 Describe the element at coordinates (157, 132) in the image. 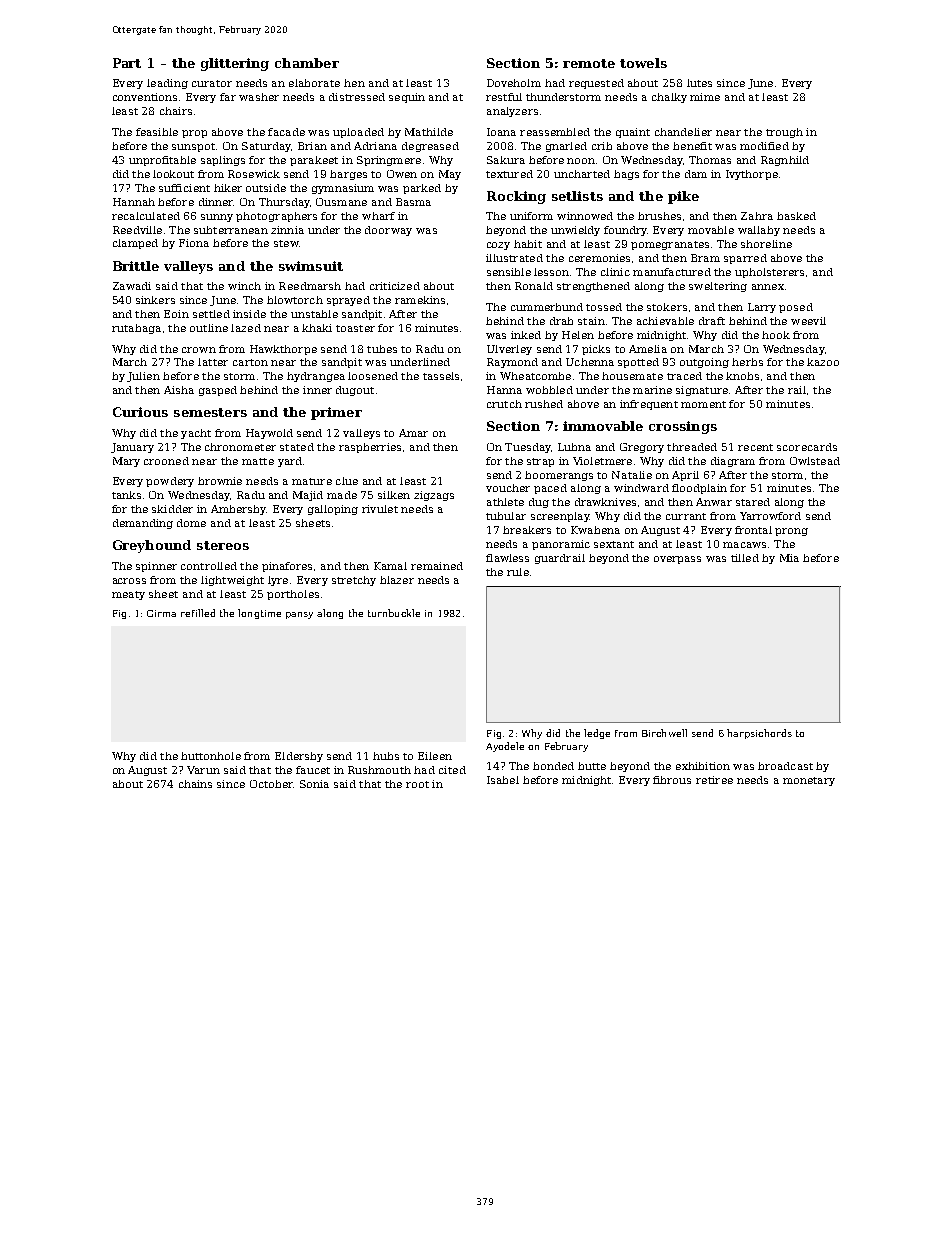

I see `feasible` at that location.
